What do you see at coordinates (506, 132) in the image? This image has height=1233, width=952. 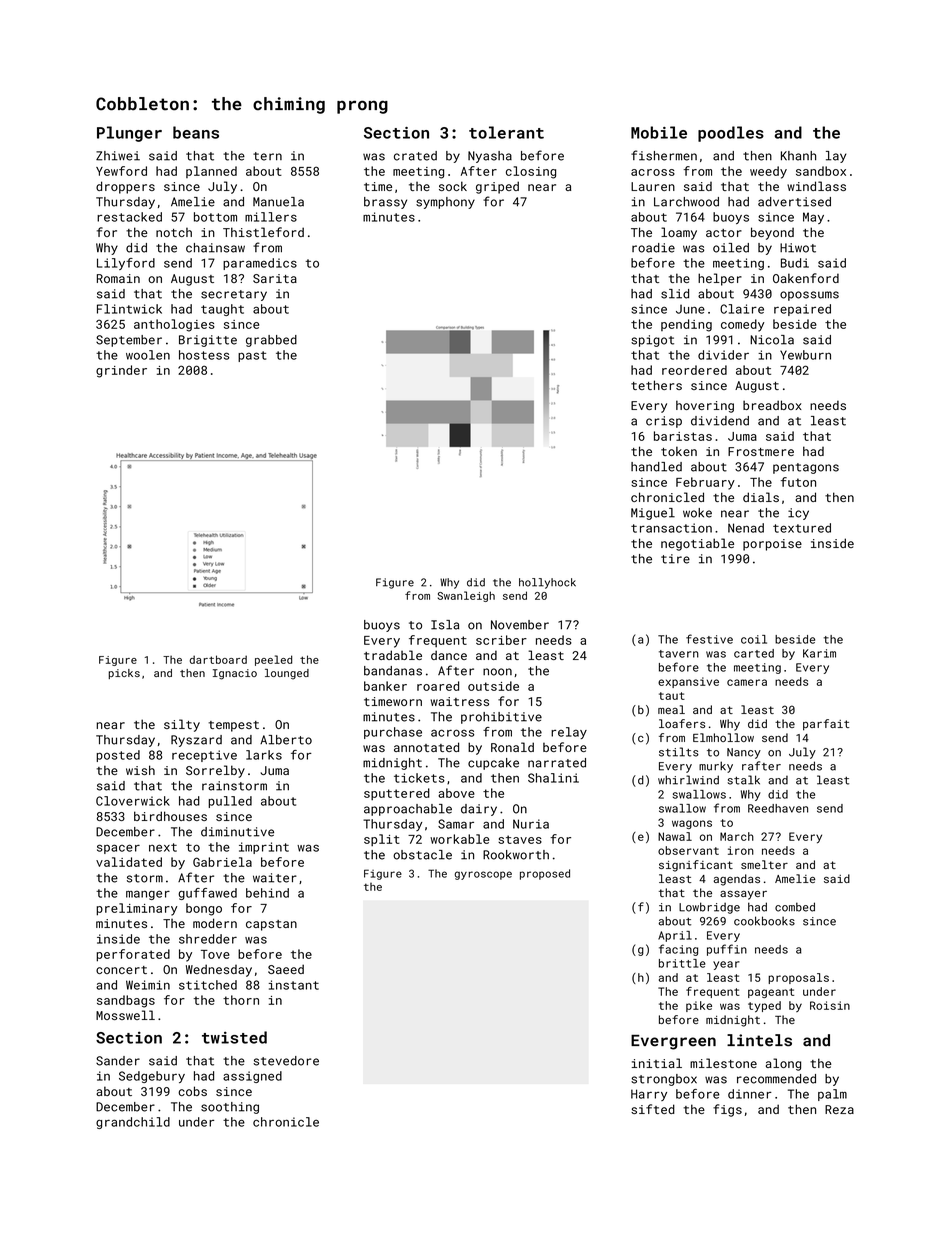 I see `tolerant` at bounding box center [506, 132].
